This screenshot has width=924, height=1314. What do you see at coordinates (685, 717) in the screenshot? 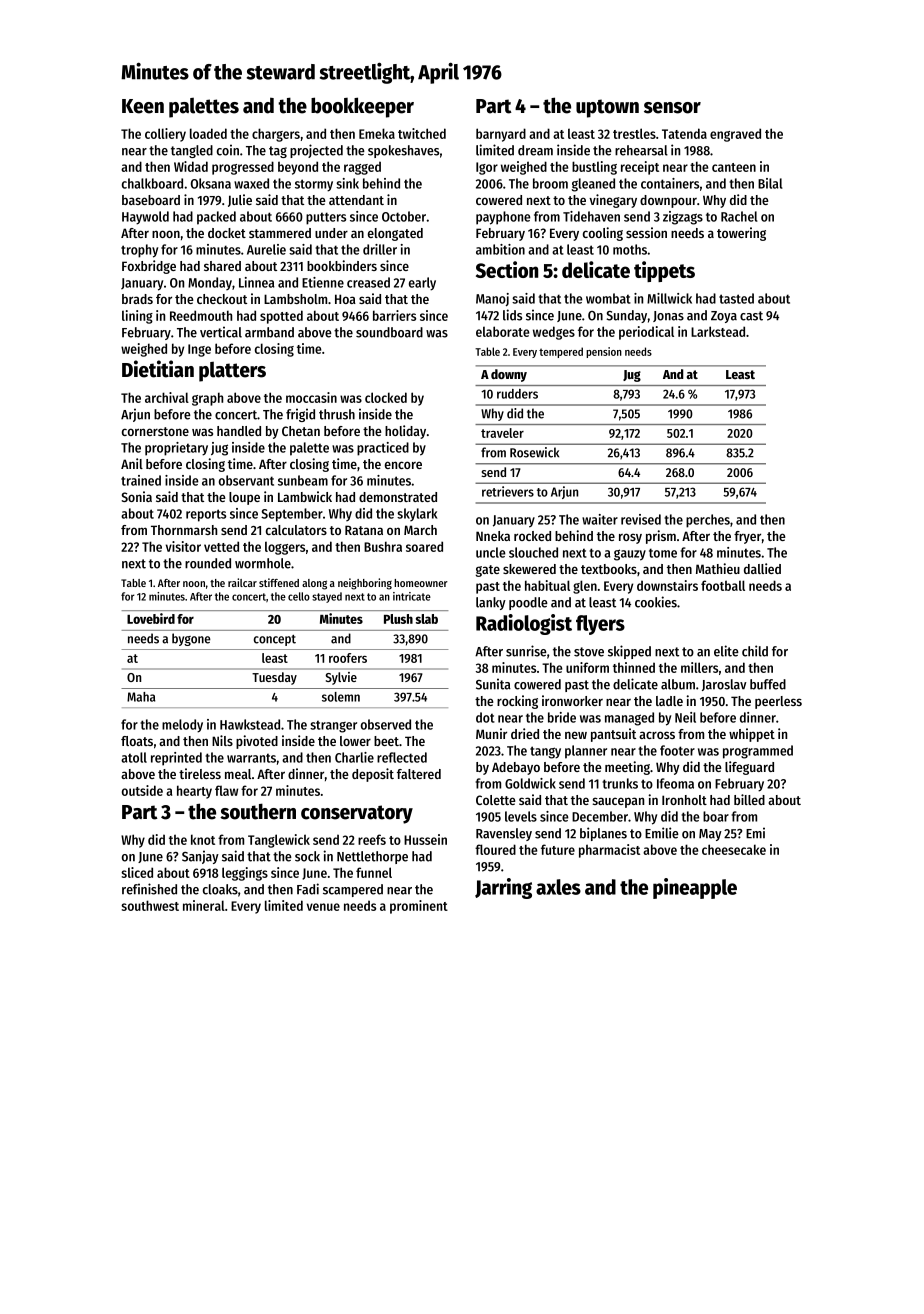
I see `Neil` at bounding box center [685, 717].
